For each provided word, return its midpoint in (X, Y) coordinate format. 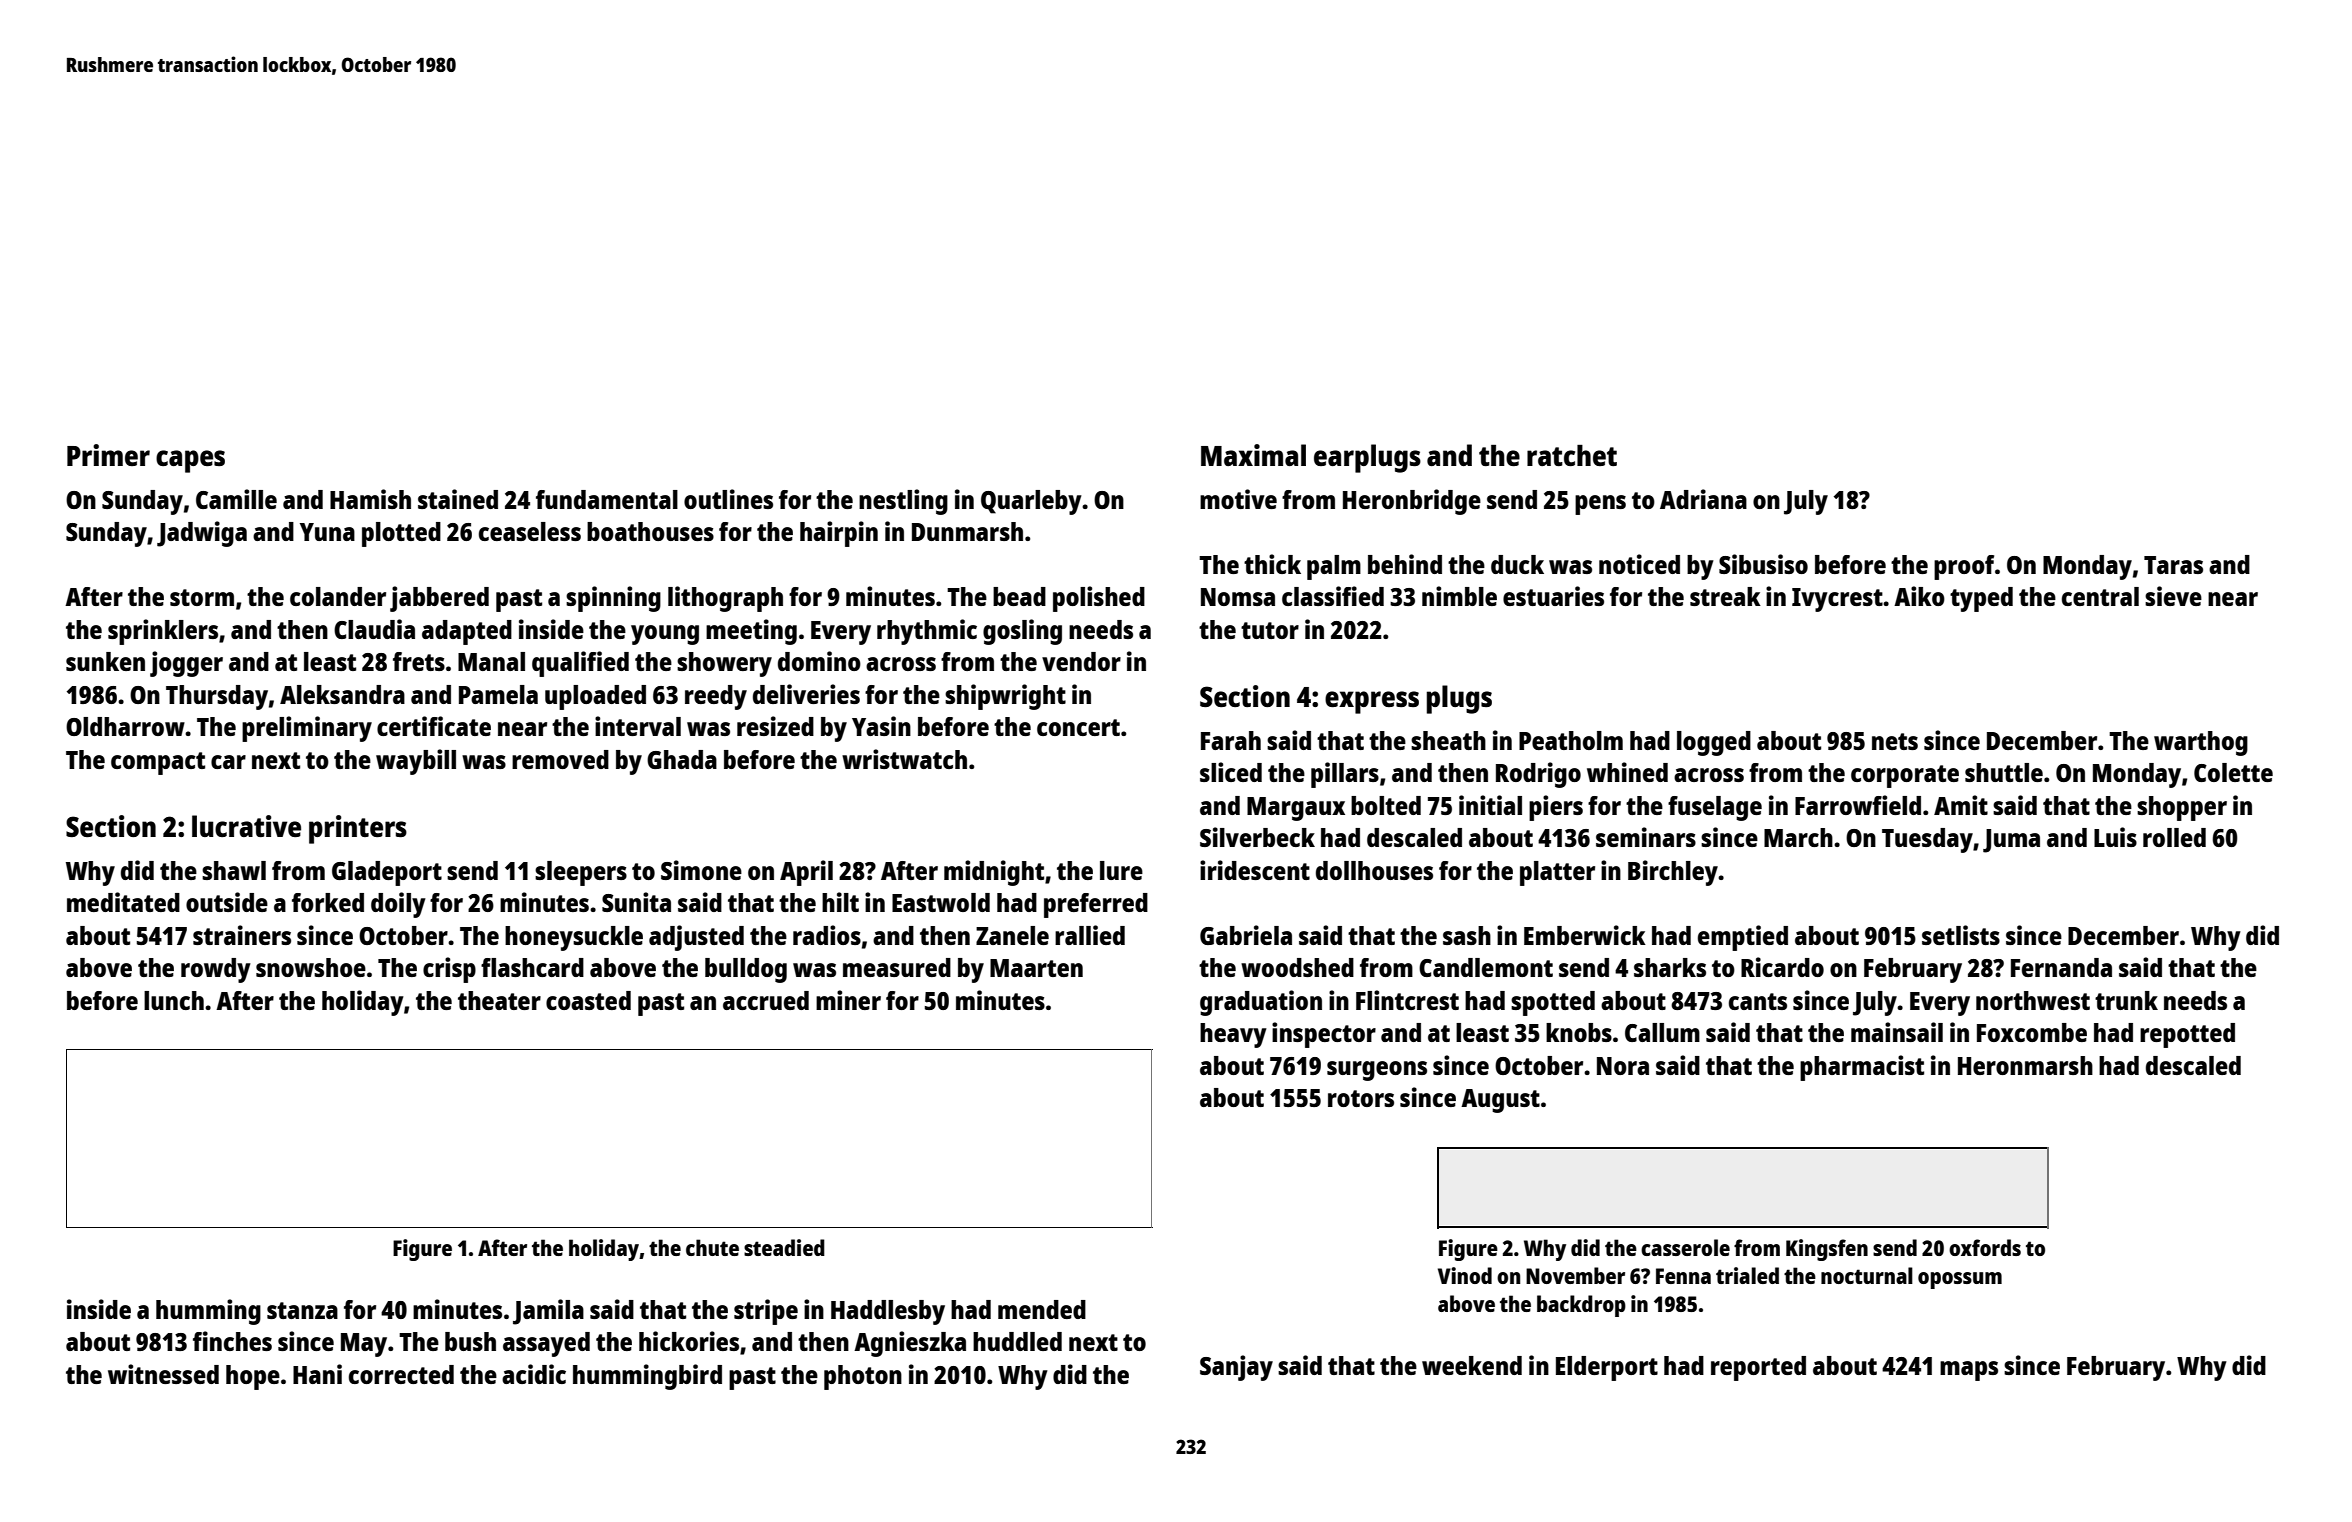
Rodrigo (1538, 775)
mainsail (1897, 1032)
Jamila (548, 1312)
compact (158, 763)
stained (458, 499)
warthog (2201, 743)
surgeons (1377, 1071)
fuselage (1715, 808)
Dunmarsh (967, 531)
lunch (174, 1000)
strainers (242, 935)
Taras (2173, 565)
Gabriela (1246, 935)
